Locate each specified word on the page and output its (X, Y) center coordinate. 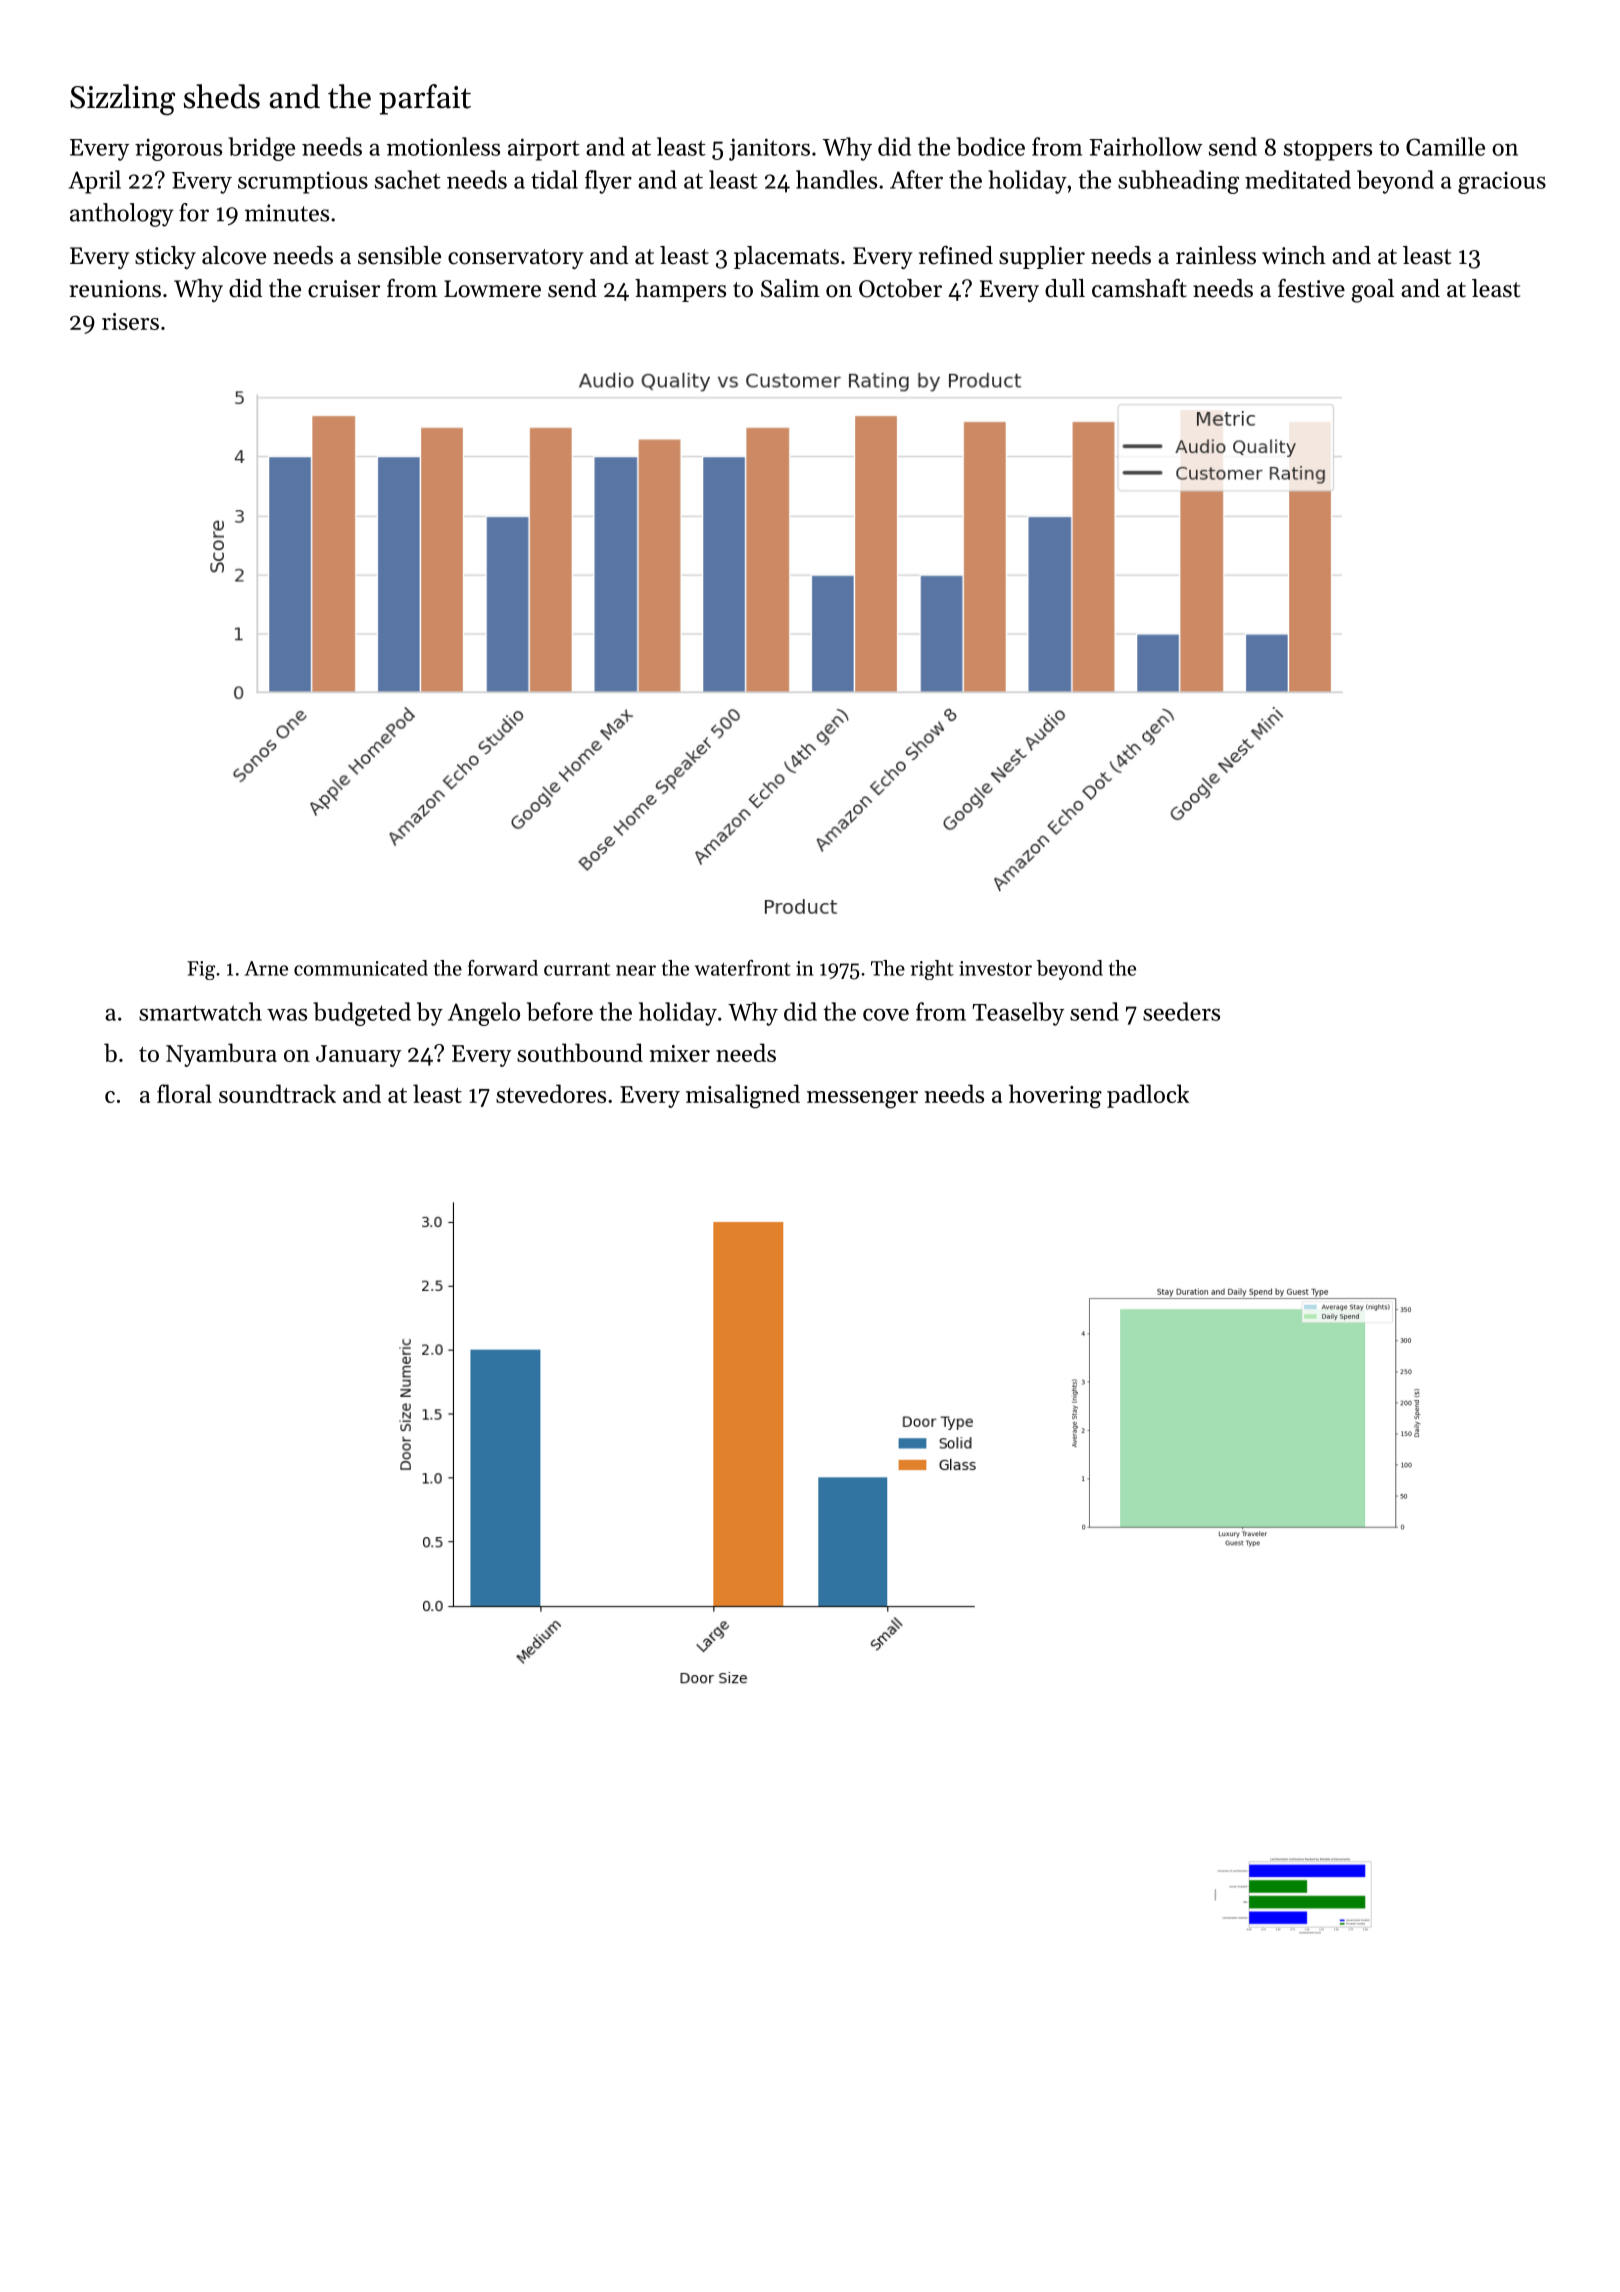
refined (956, 255)
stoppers (1328, 150)
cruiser (344, 289)
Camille (1445, 146)
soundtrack (277, 1093)
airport (544, 149)
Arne (266, 968)
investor (995, 968)
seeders (1181, 1011)
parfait (425, 99)
